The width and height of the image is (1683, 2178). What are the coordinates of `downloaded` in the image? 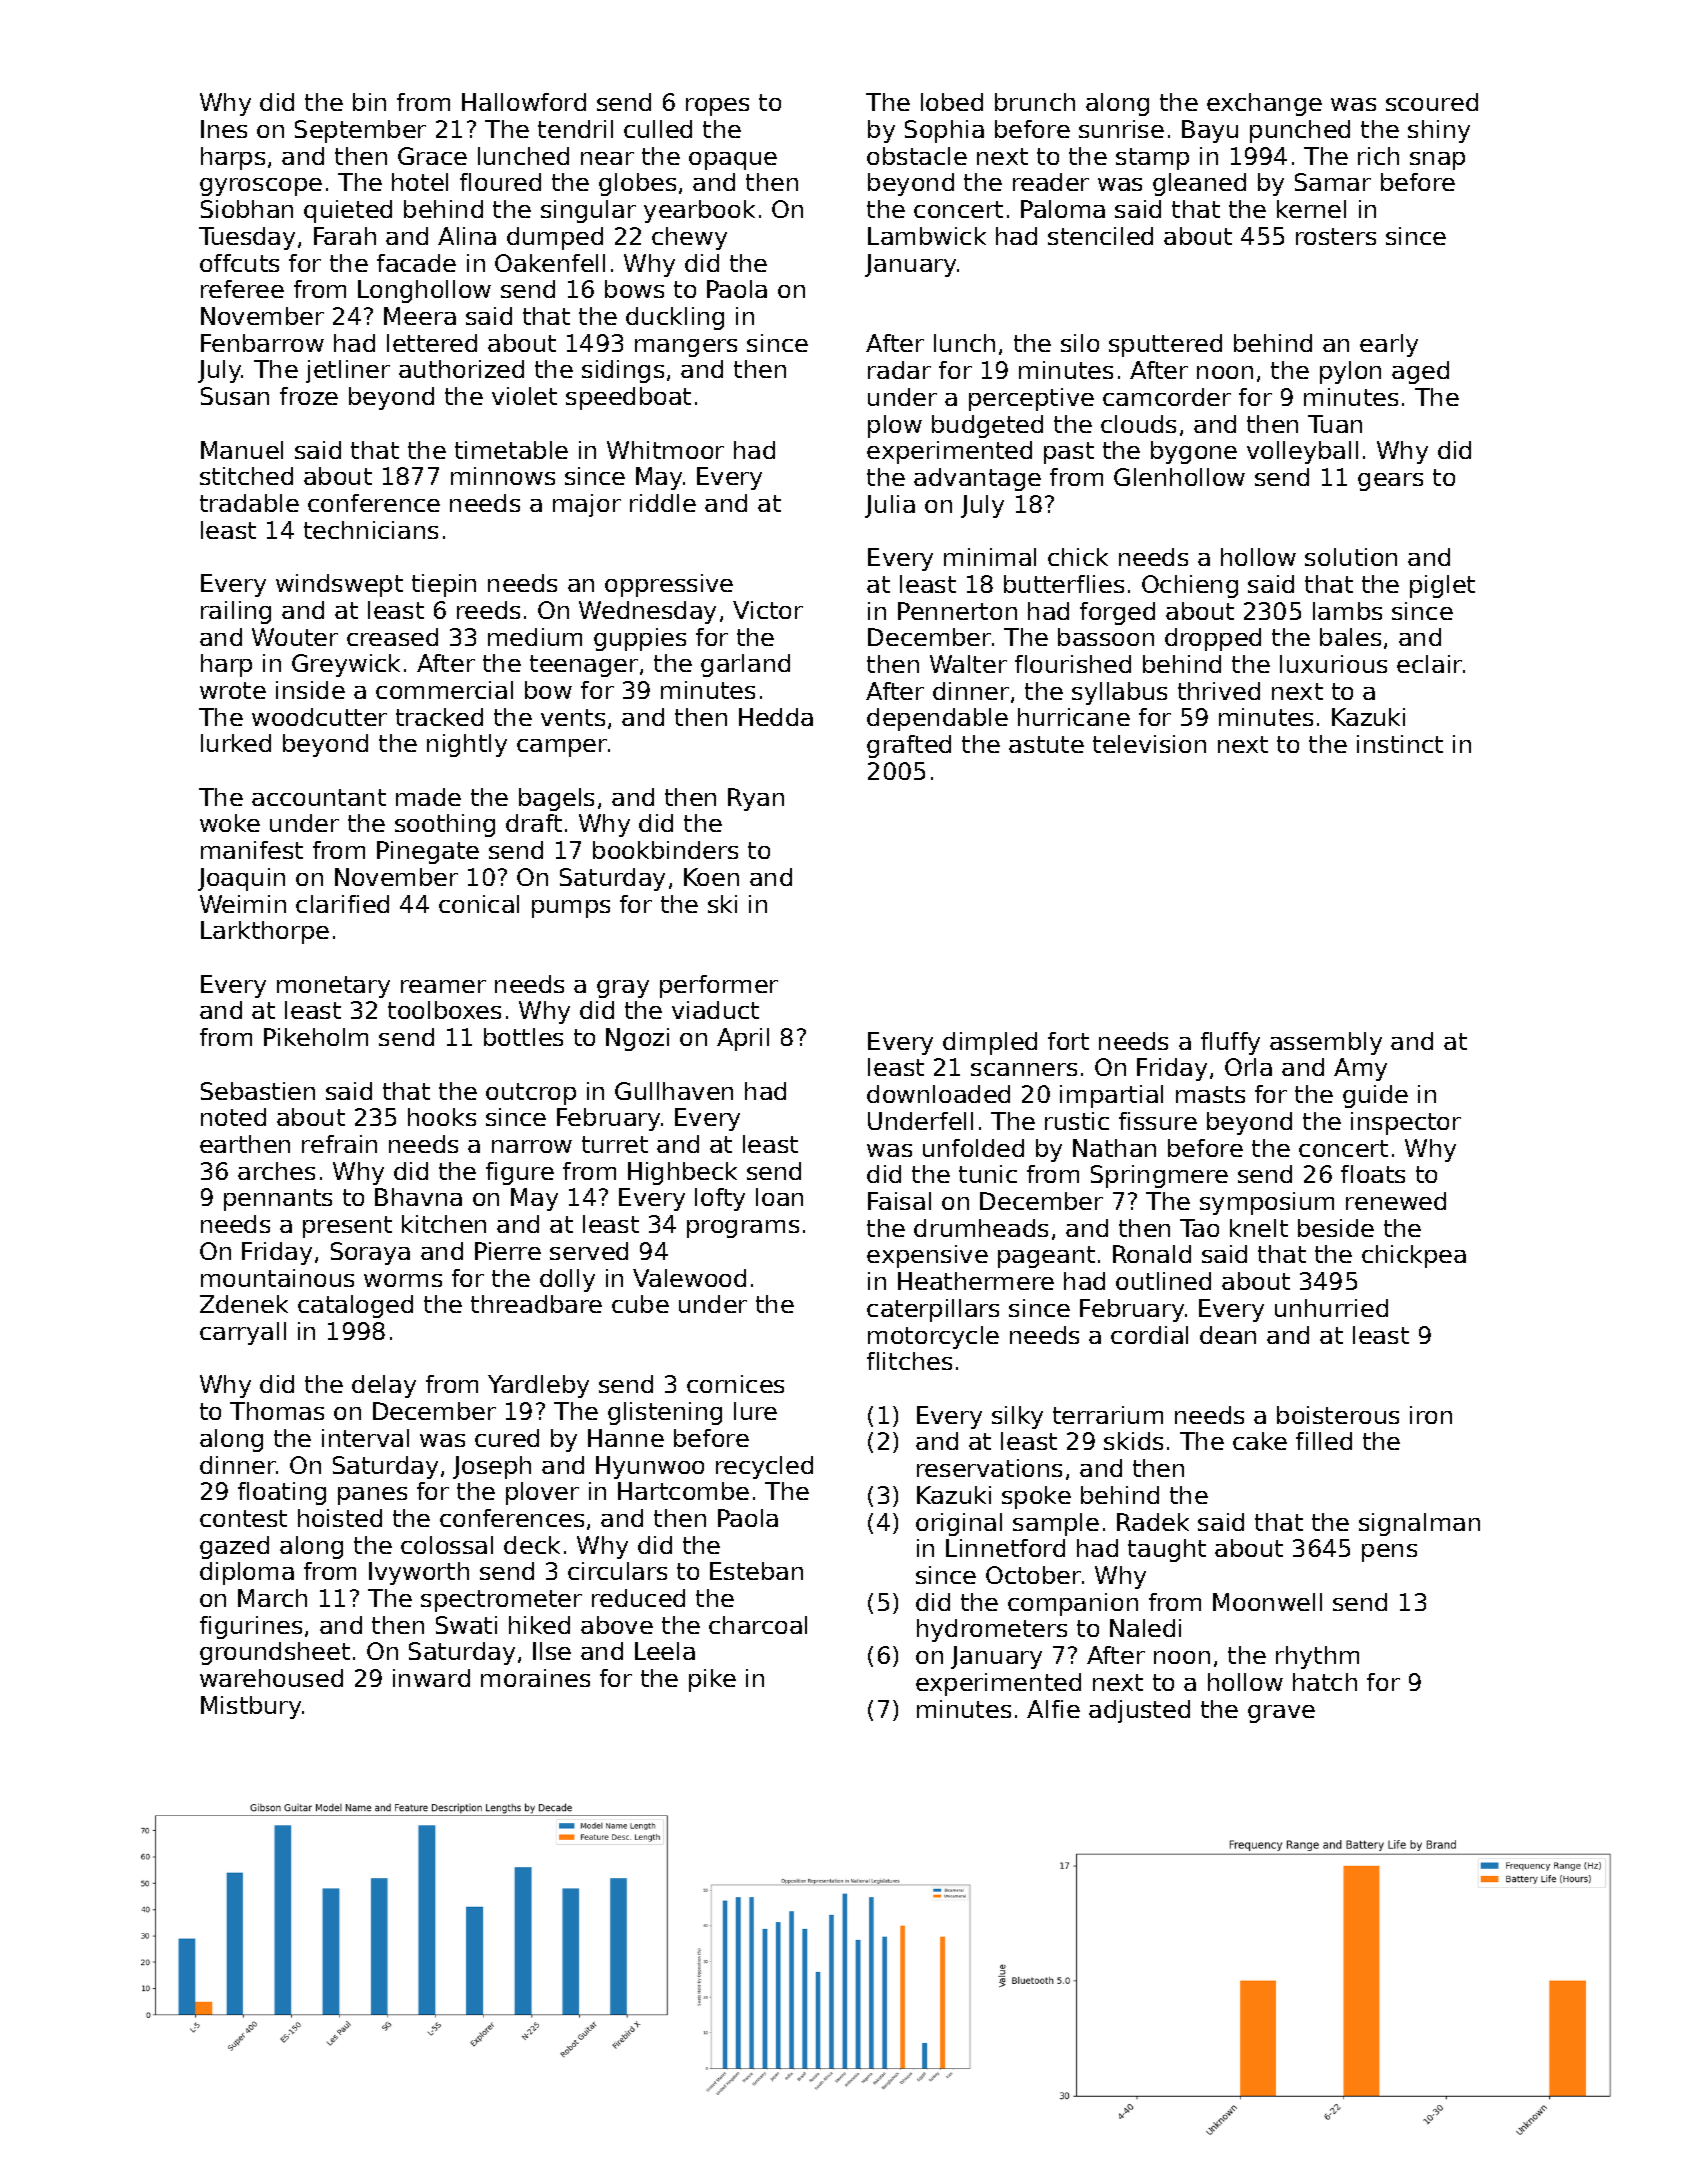 It's located at (938, 1094).
